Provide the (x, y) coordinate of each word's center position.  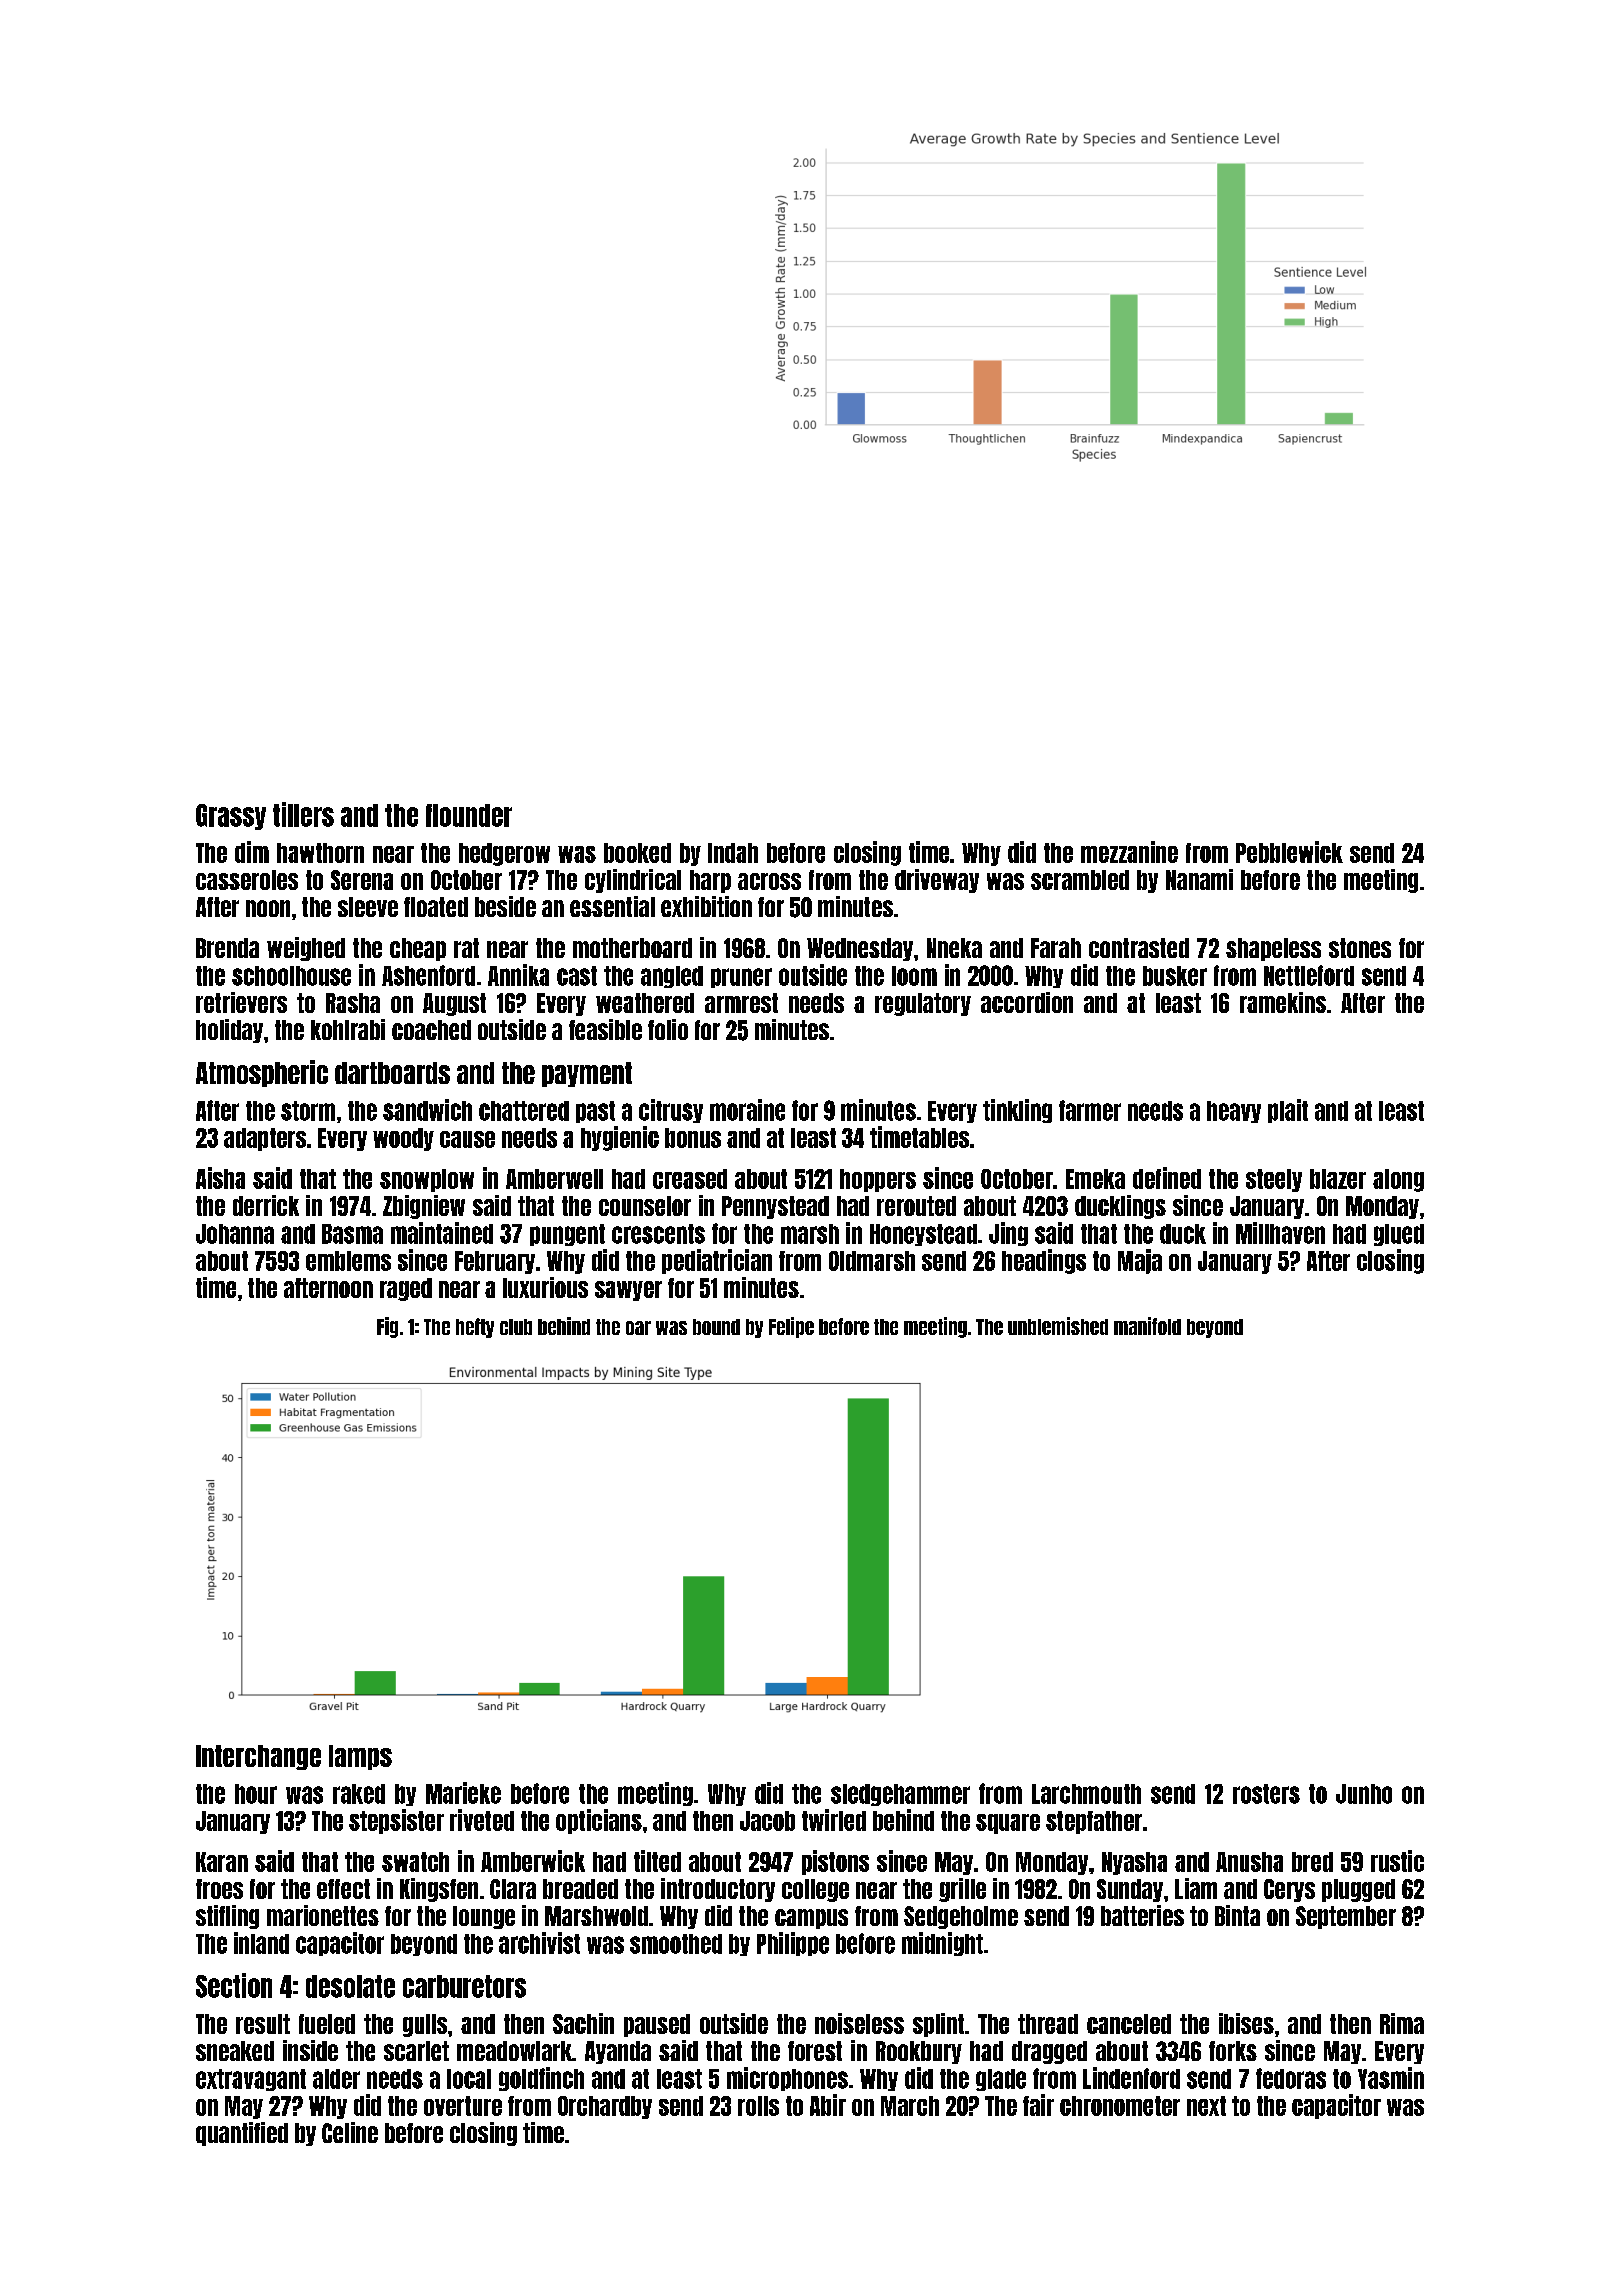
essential (612, 906)
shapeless (1273, 949)
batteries (1142, 1915)
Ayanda (618, 2052)
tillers (303, 814)
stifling (227, 1917)
